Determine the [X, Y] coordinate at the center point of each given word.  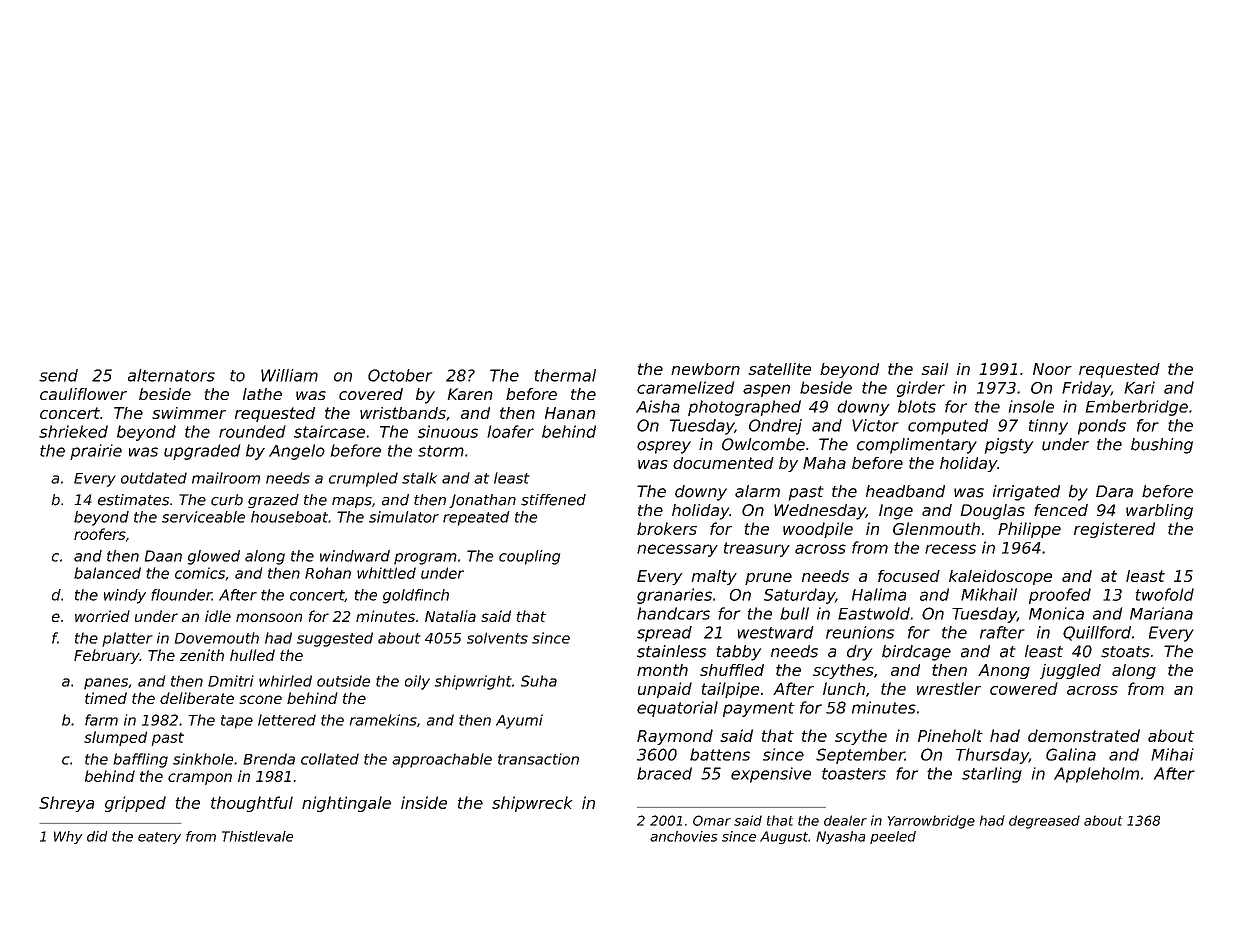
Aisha [658, 406]
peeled [893, 837]
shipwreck [532, 804]
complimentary [917, 446]
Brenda [269, 759]
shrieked [73, 431]
